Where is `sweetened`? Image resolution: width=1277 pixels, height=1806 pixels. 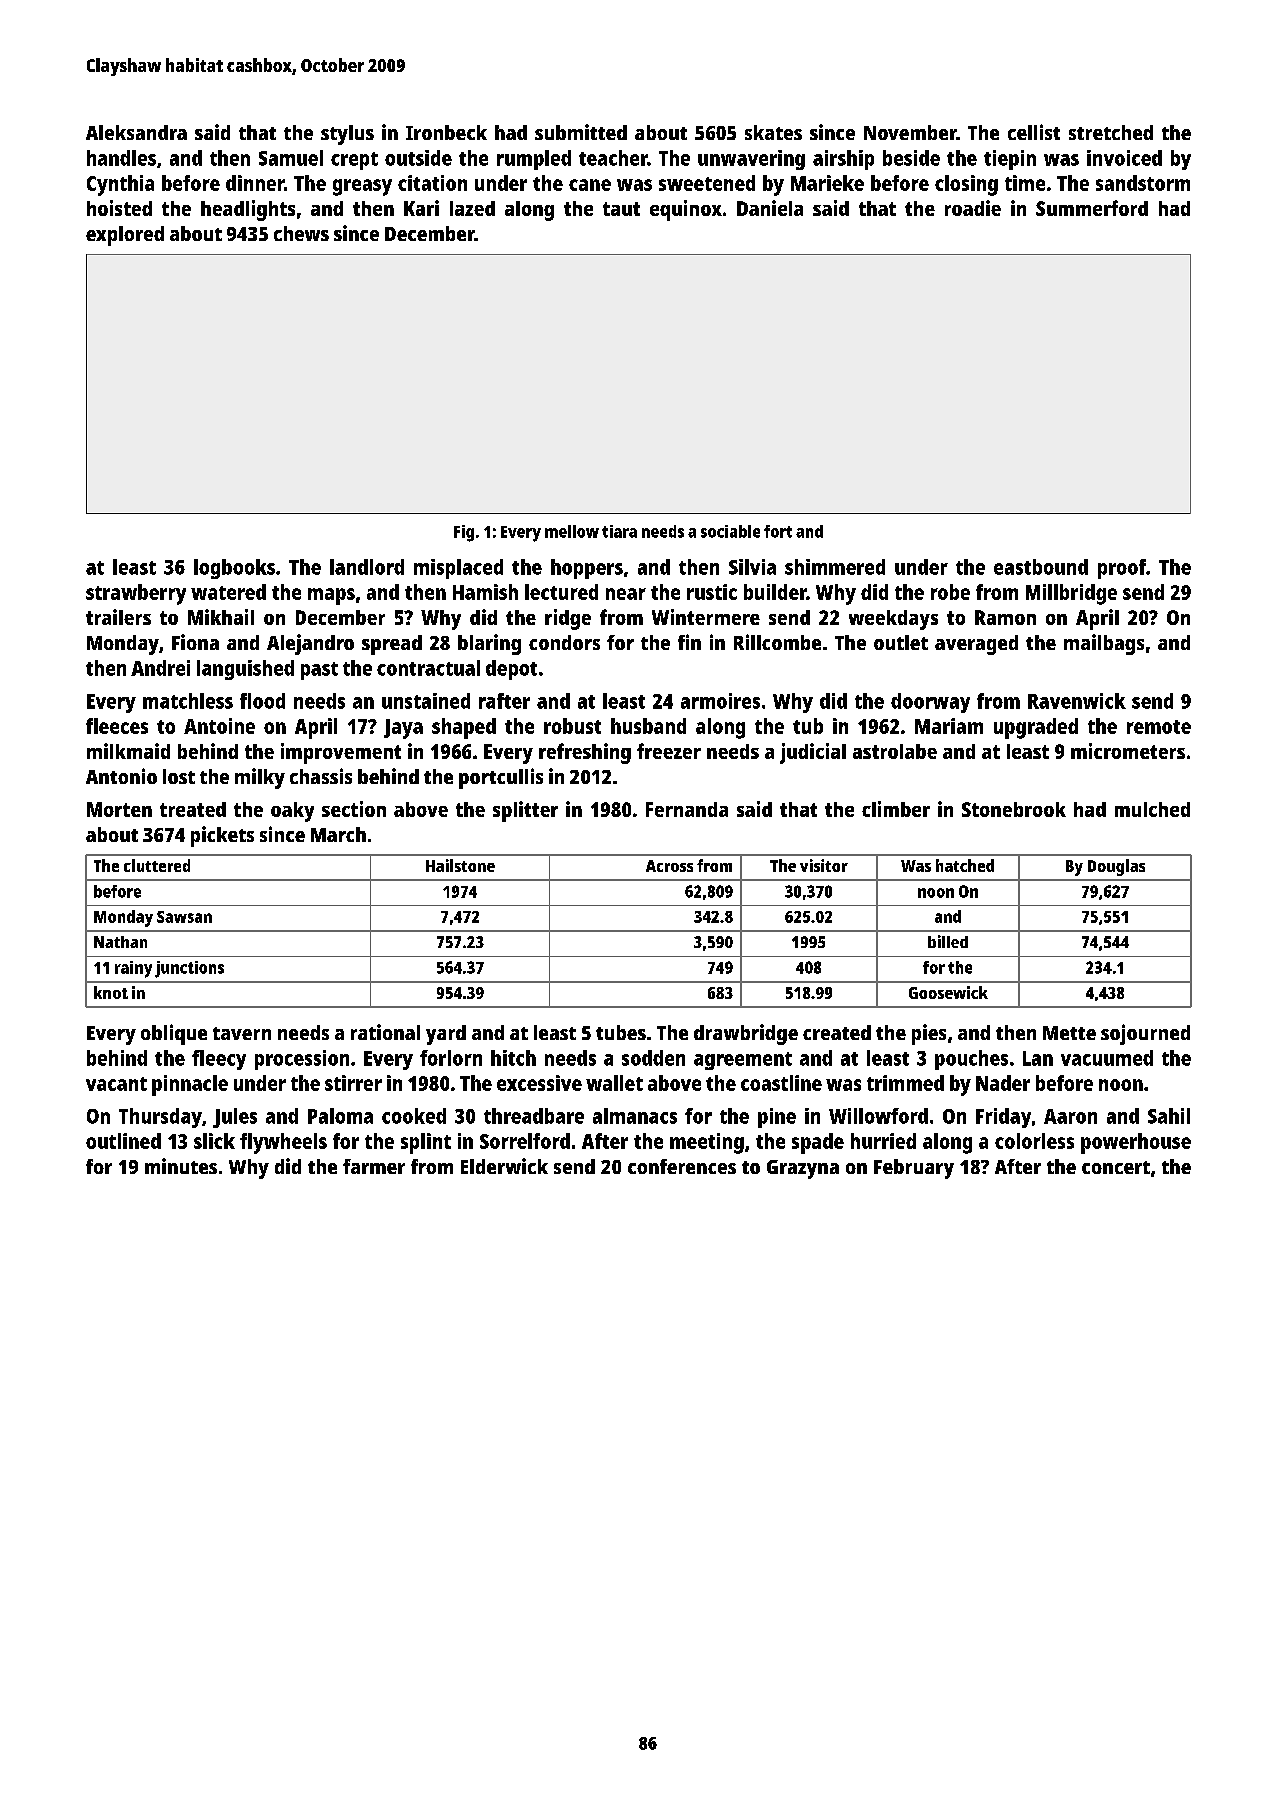
sweetened is located at coordinates (707, 183).
